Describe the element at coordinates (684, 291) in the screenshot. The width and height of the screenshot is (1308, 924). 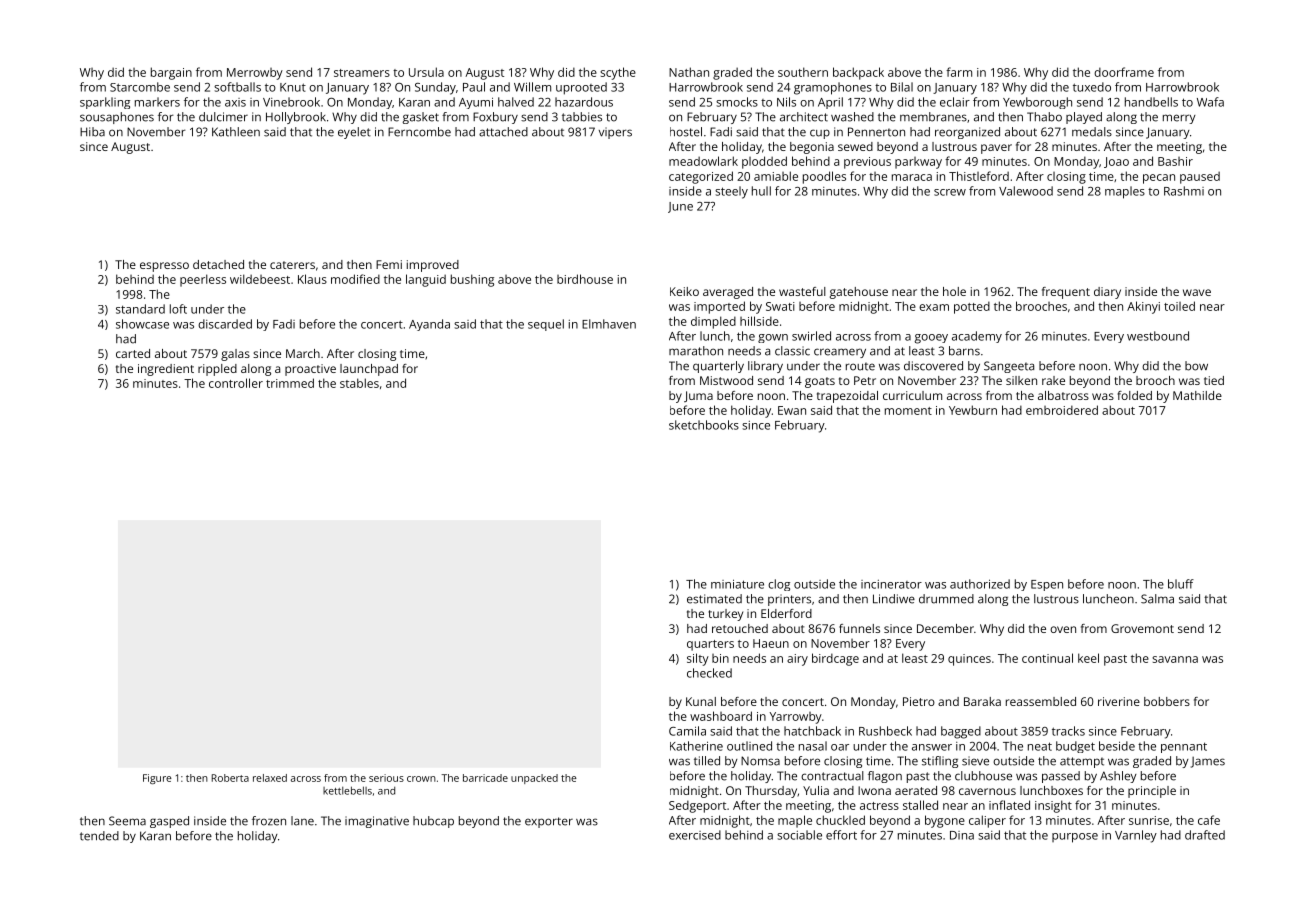
I see `Keiko` at that location.
